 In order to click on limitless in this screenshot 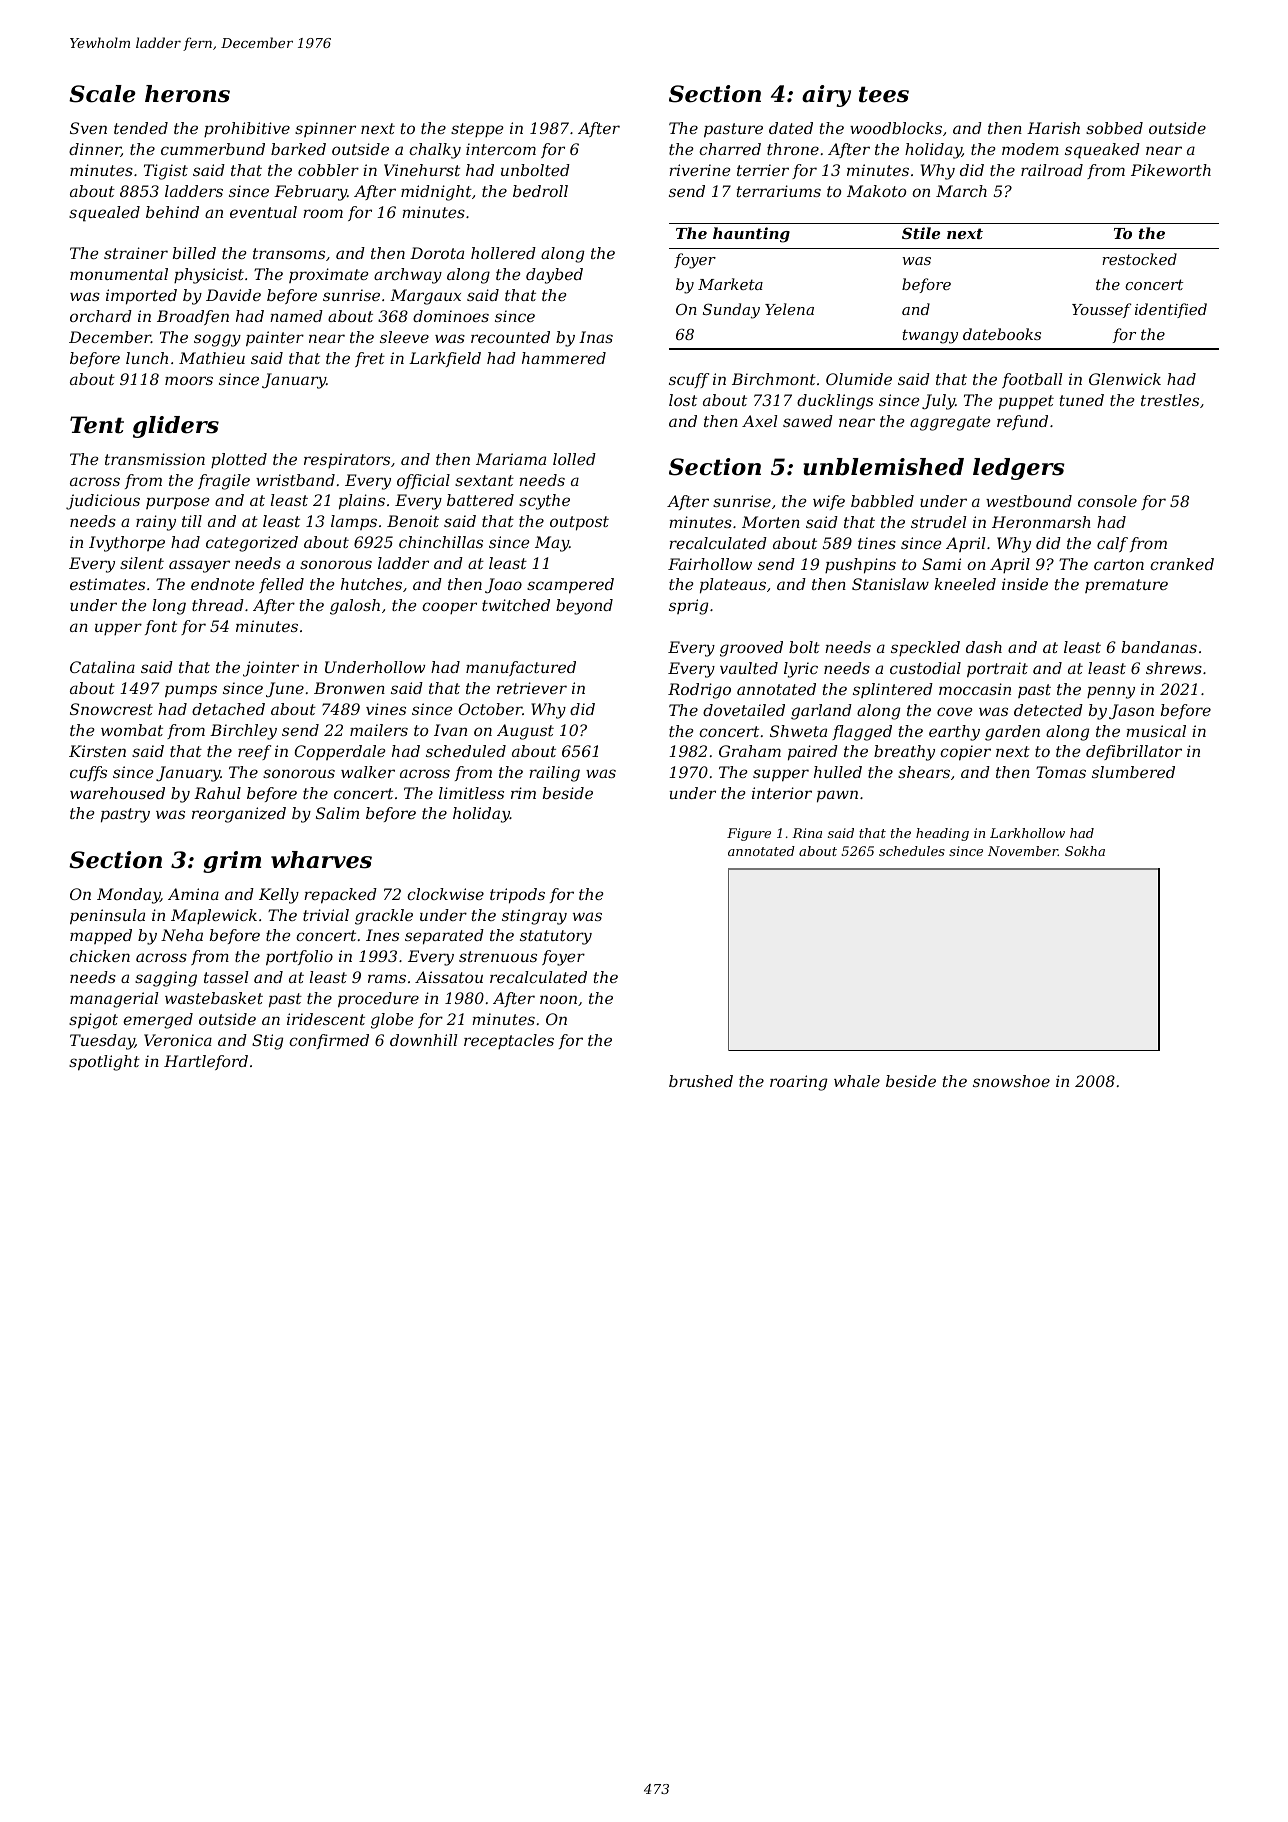, I will do `click(471, 793)`.
